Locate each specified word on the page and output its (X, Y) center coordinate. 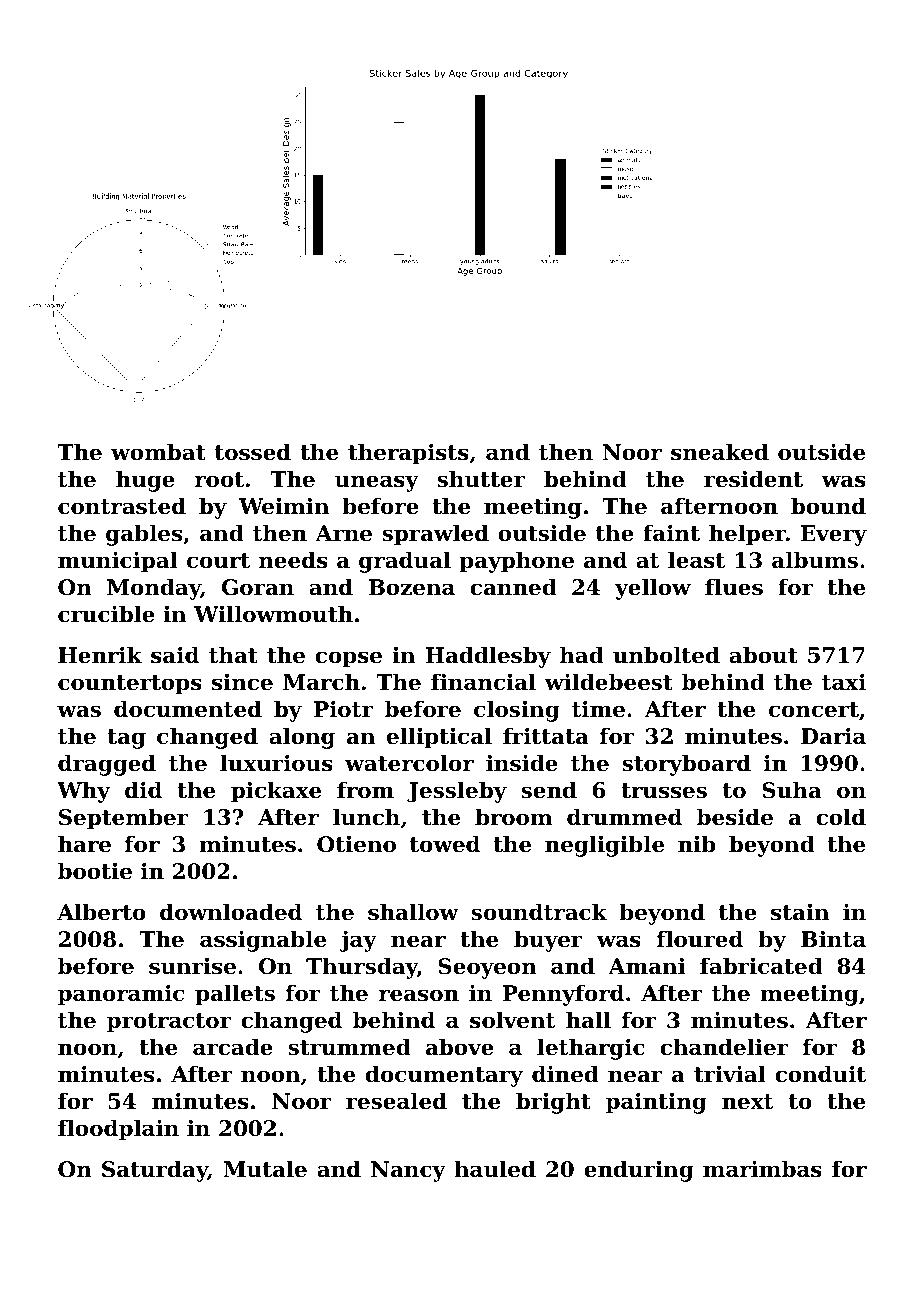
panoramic (121, 995)
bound (828, 506)
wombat (158, 452)
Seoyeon (487, 968)
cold (841, 817)
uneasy (377, 483)
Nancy (408, 1171)
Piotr (343, 709)
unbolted (666, 655)
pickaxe (276, 792)
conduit (820, 1074)
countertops (130, 685)
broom (513, 817)
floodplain (118, 1130)
